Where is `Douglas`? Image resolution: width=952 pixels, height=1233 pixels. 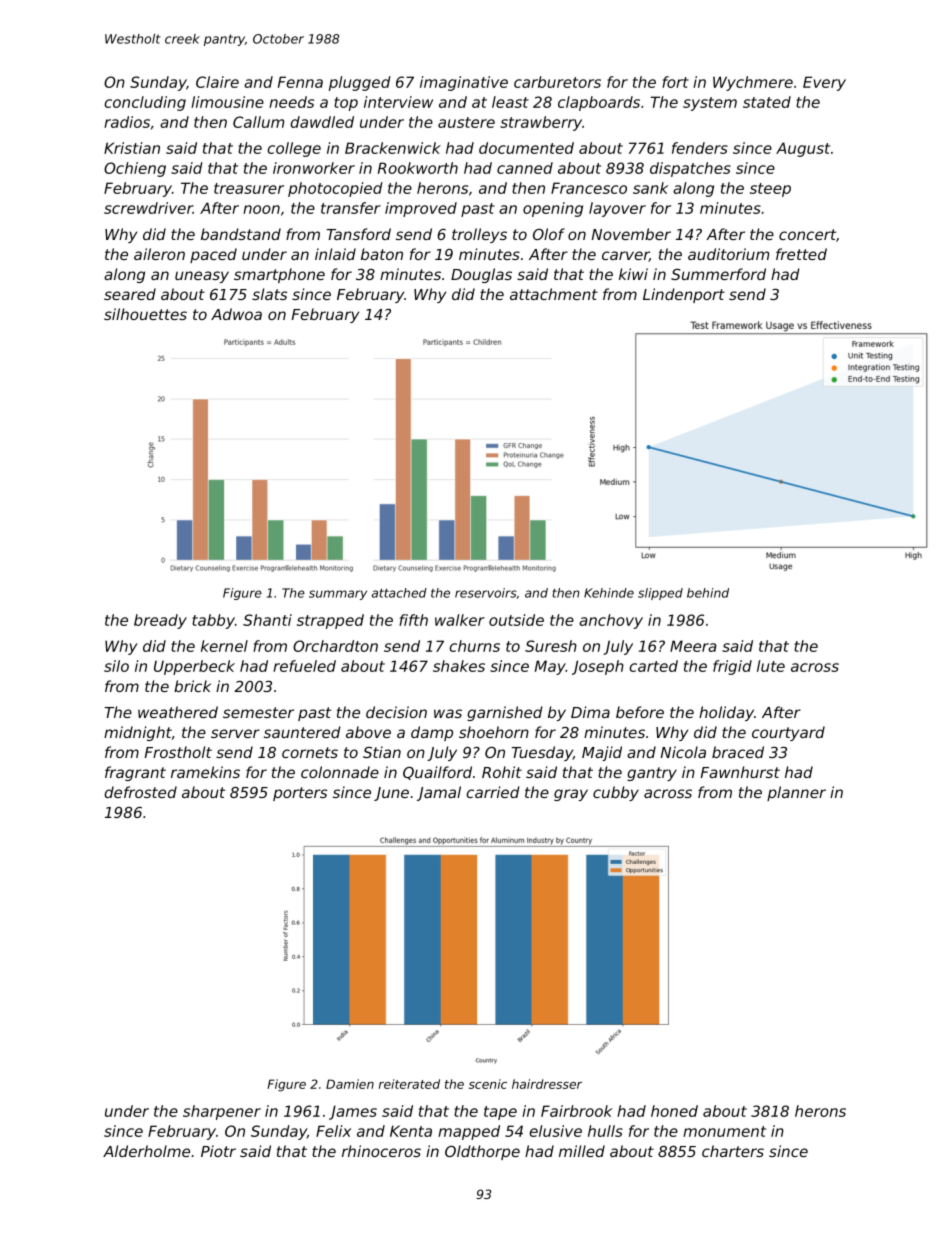
Douglas is located at coordinates (481, 275).
